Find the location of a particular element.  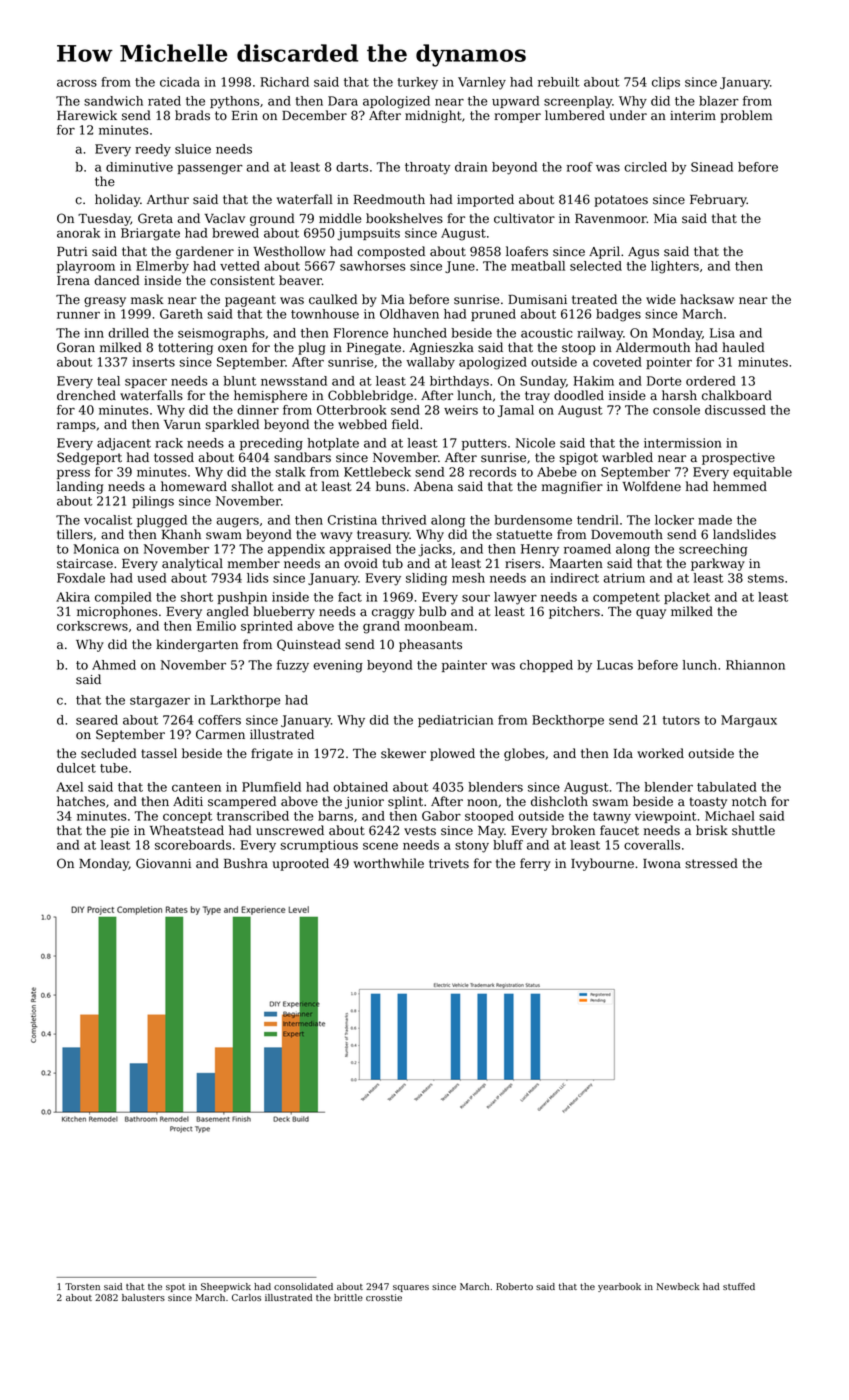

hotplate is located at coordinates (333, 444).
